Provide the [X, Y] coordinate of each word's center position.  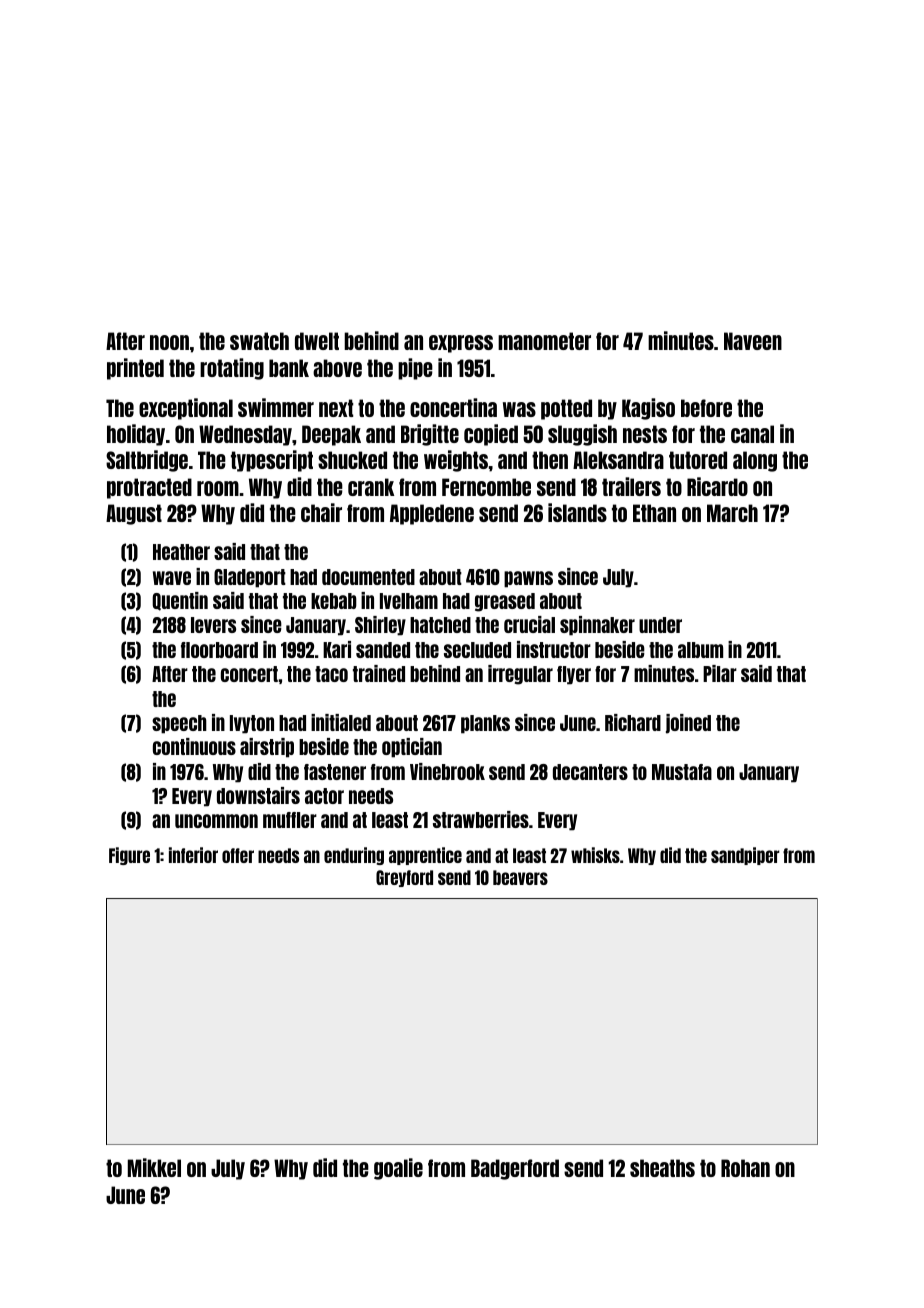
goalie [398, 1169]
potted [566, 409]
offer [238, 855]
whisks [595, 855]
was [519, 409]
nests [645, 434]
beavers [520, 877]
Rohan [745, 1168]
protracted [149, 488]
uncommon [216, 821]
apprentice [425, 856]
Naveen [753, 341]
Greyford [404, 878]
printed [135, 369]
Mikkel [154, 1167]
